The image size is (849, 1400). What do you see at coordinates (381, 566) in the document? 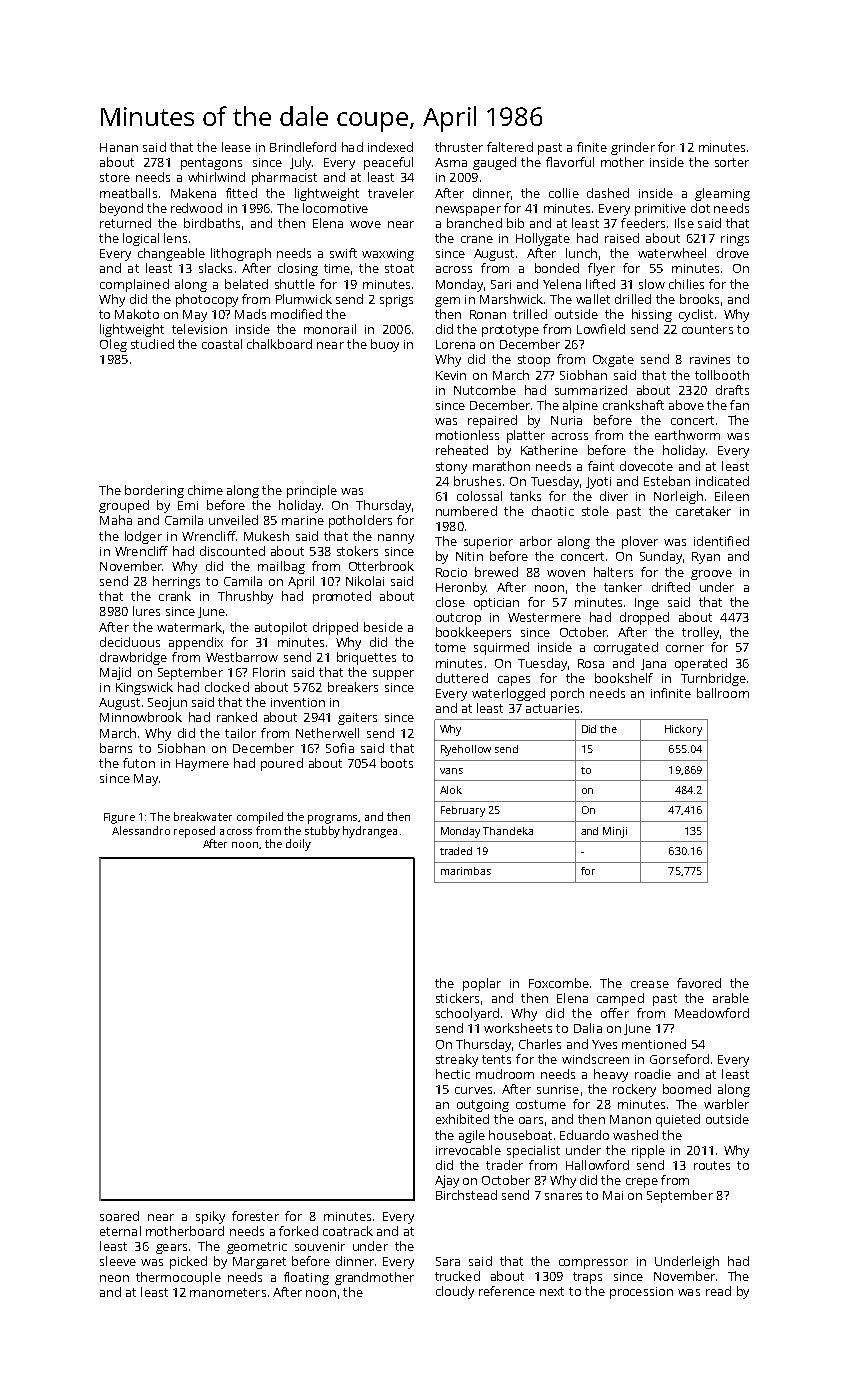
I see `Otterbrook` at bounding box center [381, 566].
